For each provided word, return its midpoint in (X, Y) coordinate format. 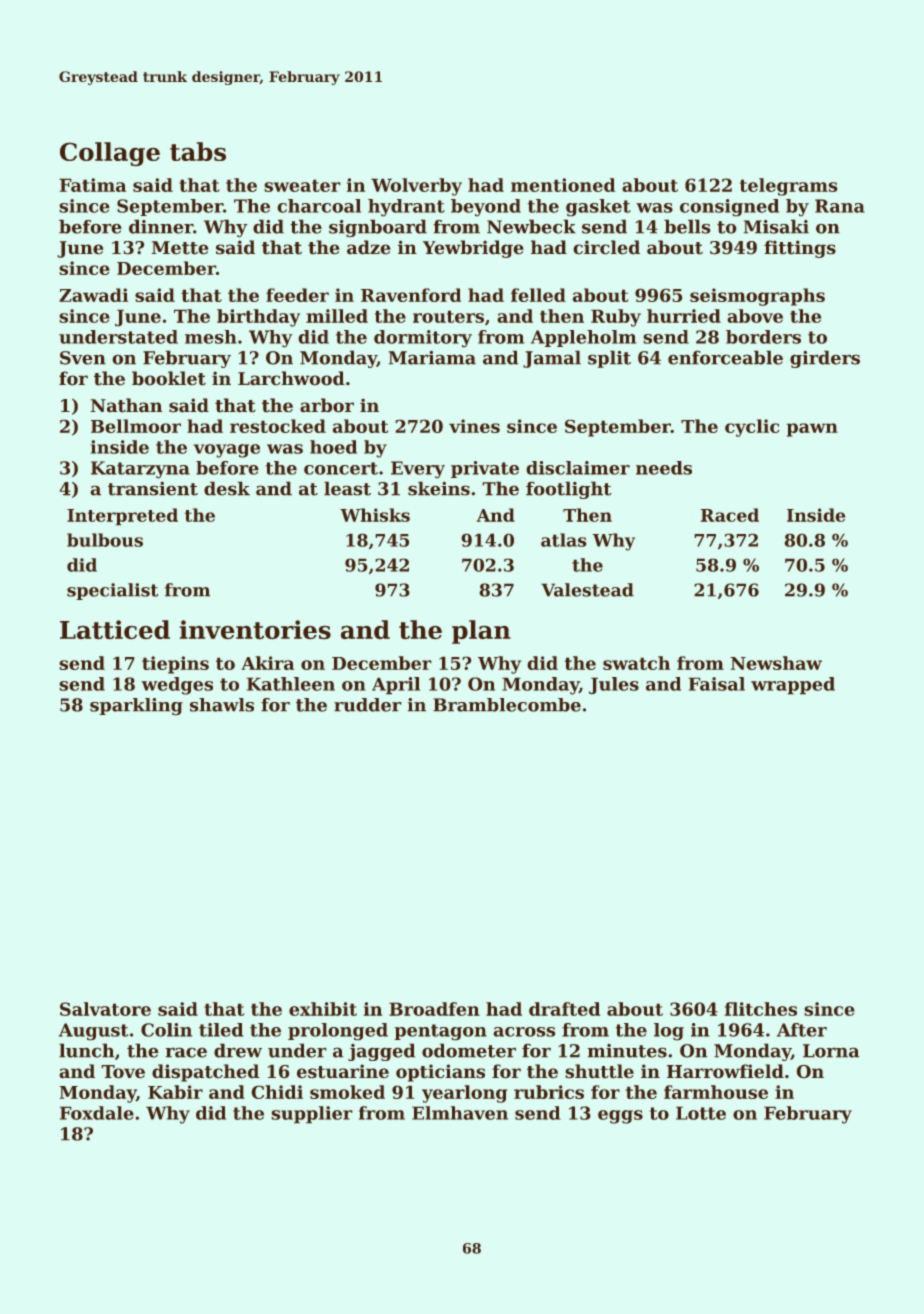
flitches (761, 1009)
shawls (222, 705)
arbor (327, 405)
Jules (614, 685)
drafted (564, 1009)
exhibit (323, 1009)
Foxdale (97, 1113)
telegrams (789, 187)
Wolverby (416, 187)
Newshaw (776, 663)
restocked (278, 426)
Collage (110, 154)
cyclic (752, 428)
